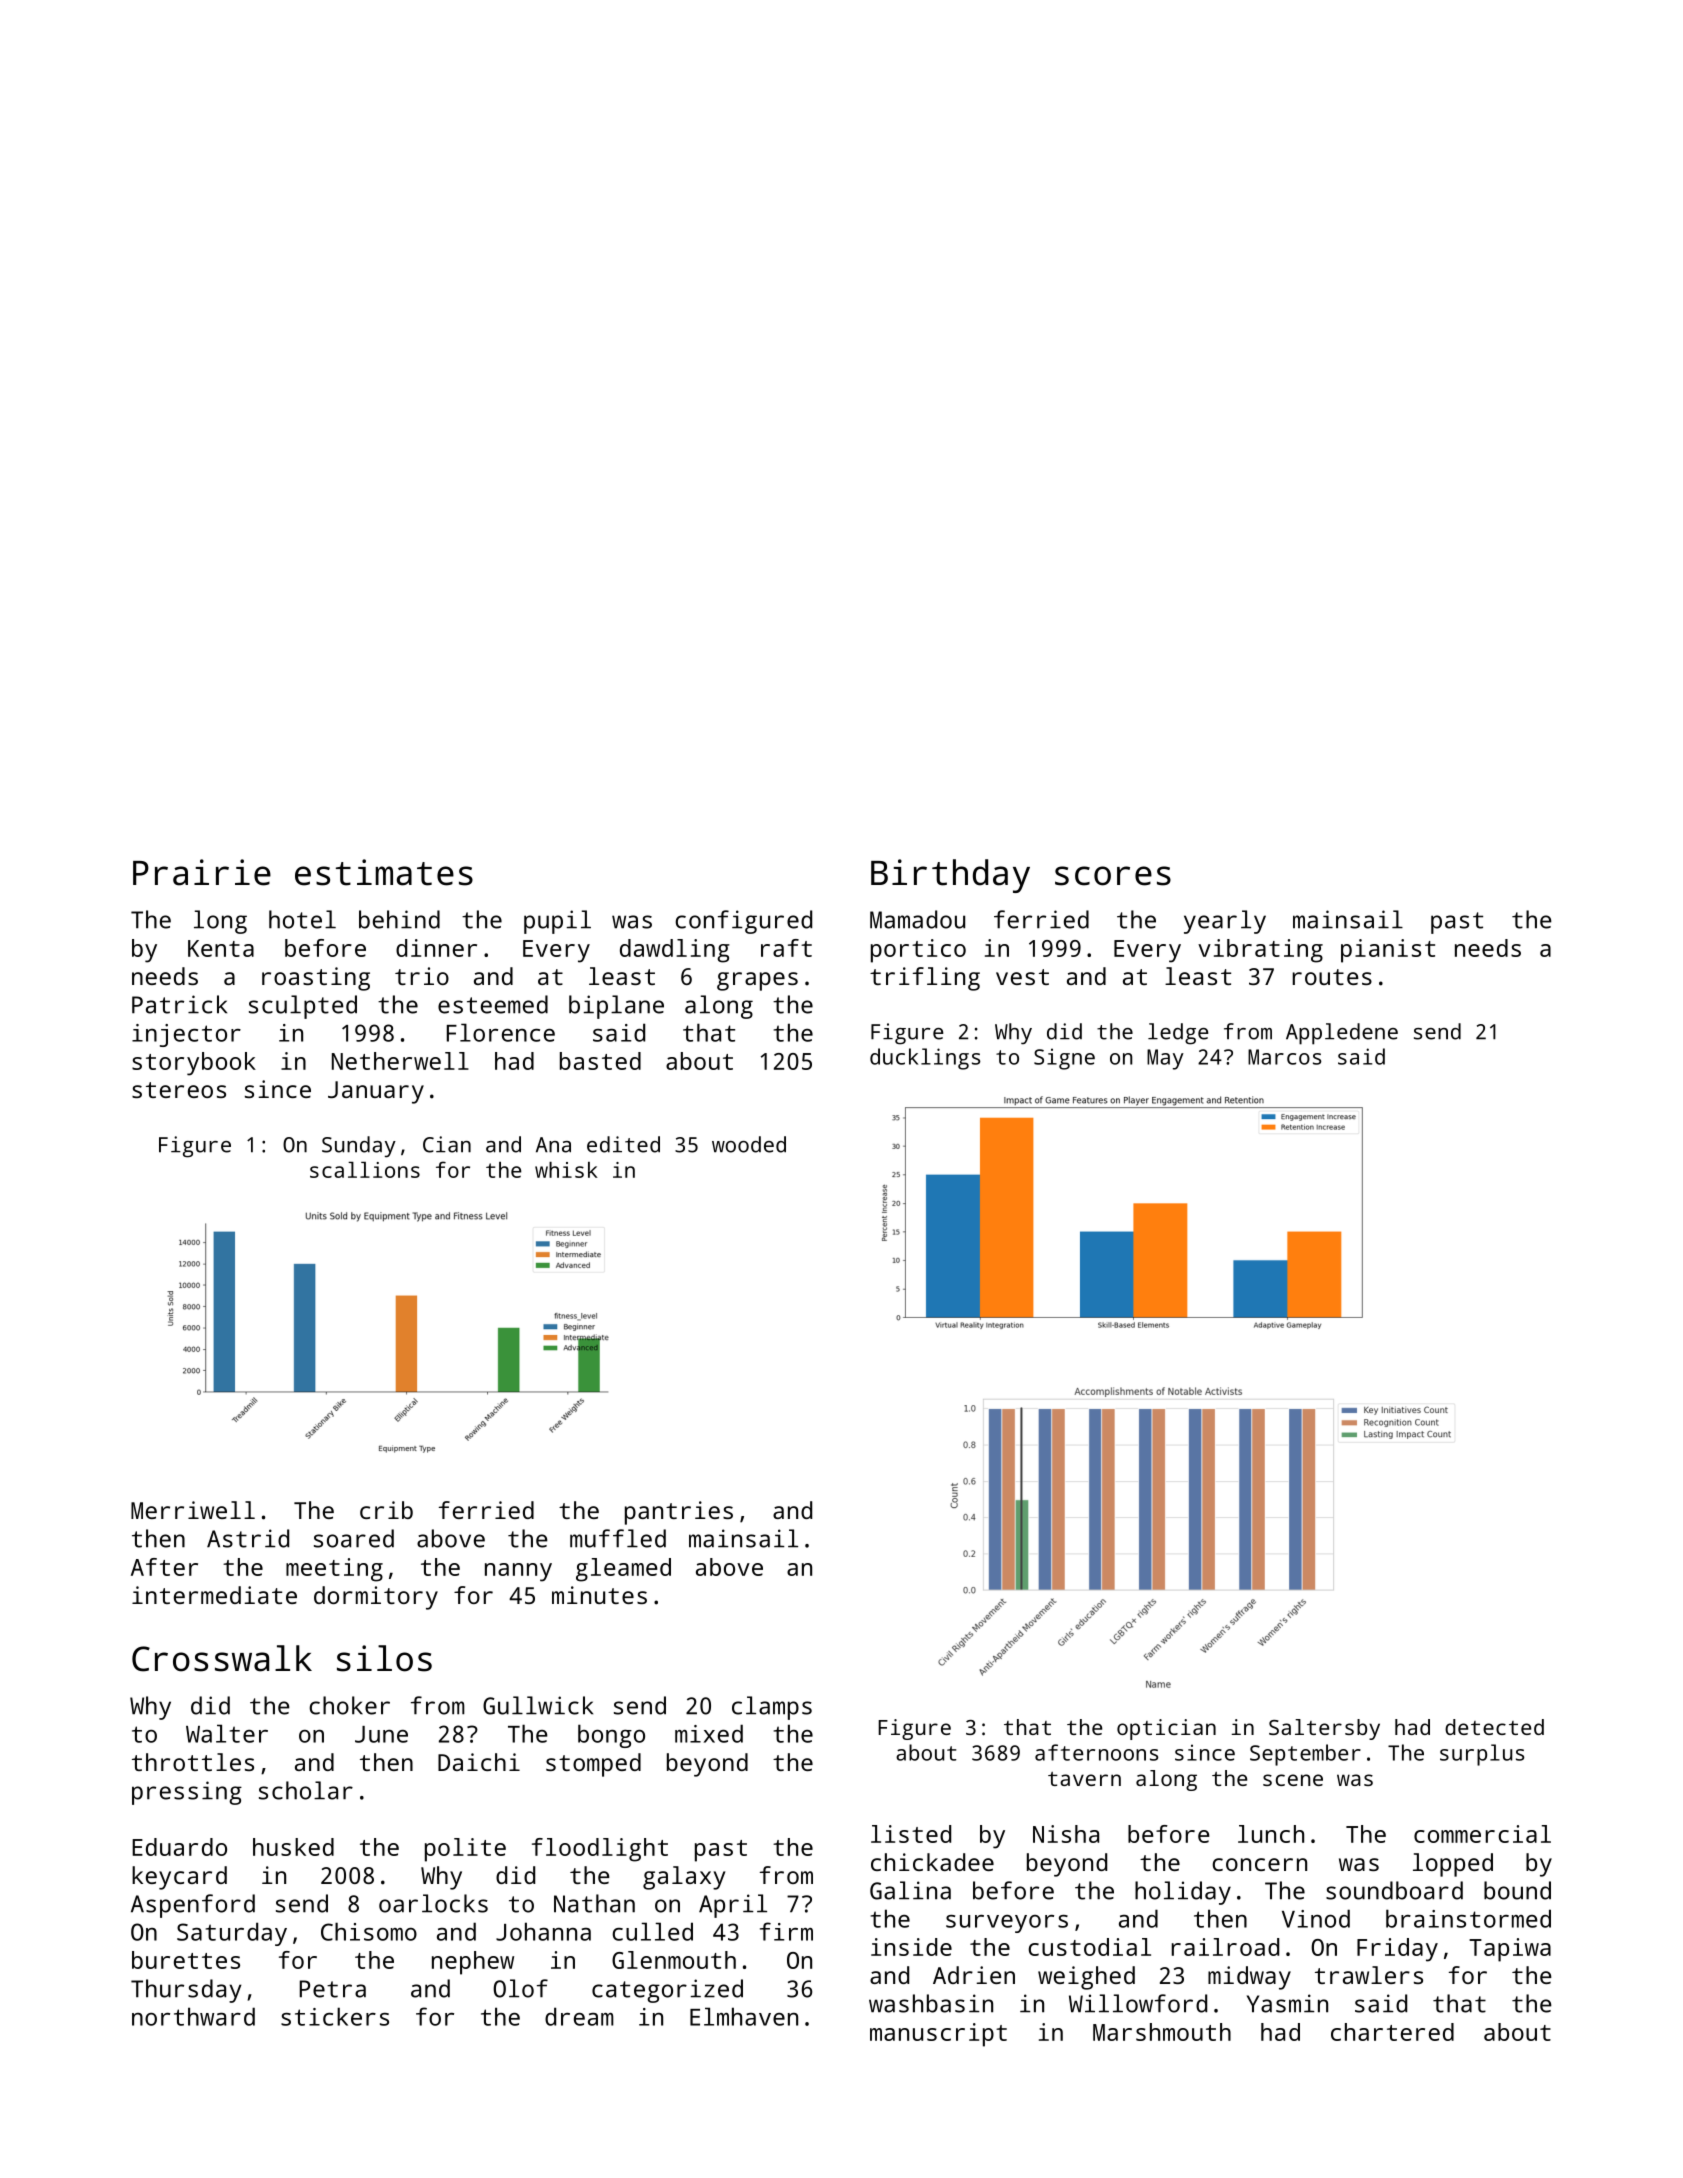 This page has width=1683, height=2178. What do you see at coordinates (679, 1513) in the page?
I see `pantries` at bounding box center [679, 1513].
